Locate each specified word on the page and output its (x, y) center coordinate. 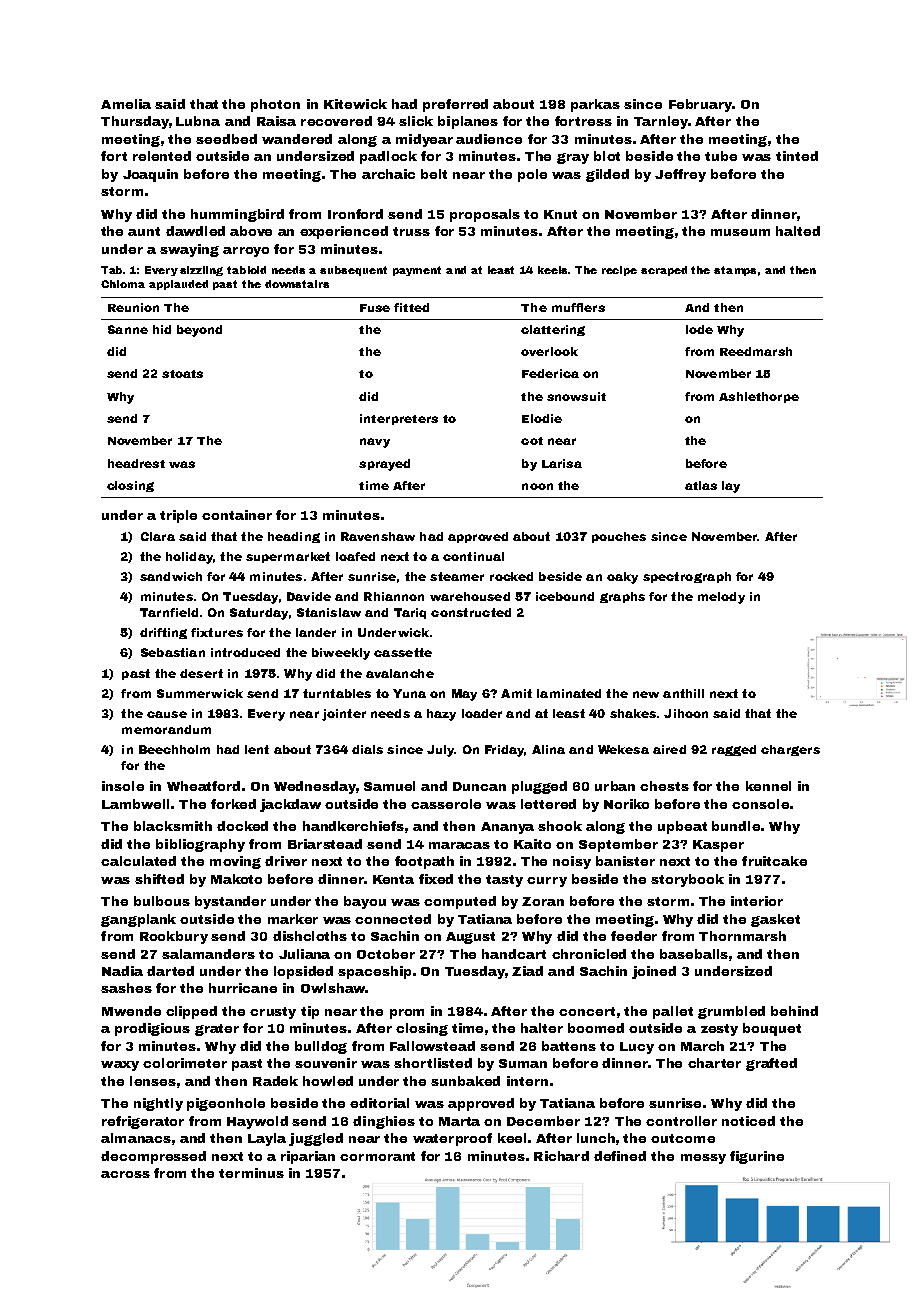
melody (721, 598)
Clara (158, 536)
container (237, 515)
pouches (619, 537)
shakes (633, 713)
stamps (735, 271)
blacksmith (173, 826)
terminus (251, 1173)
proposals (485, 215)
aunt (144, 231)
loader (482, 713)
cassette (403, 652)
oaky (622, 578)
